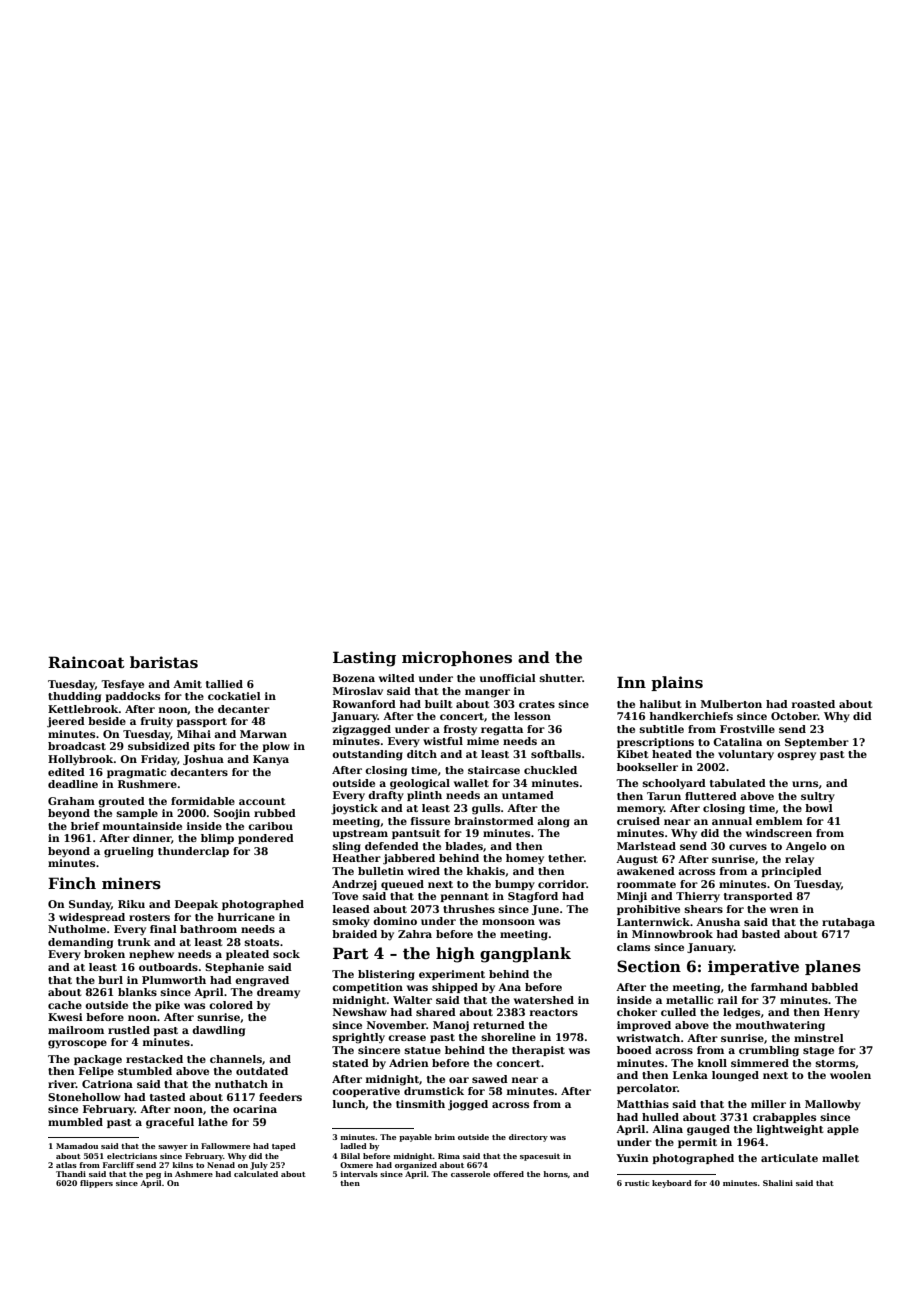  Describe the element at coordinates (561, 678) in the screenshot. I see `shutter` at that location.
